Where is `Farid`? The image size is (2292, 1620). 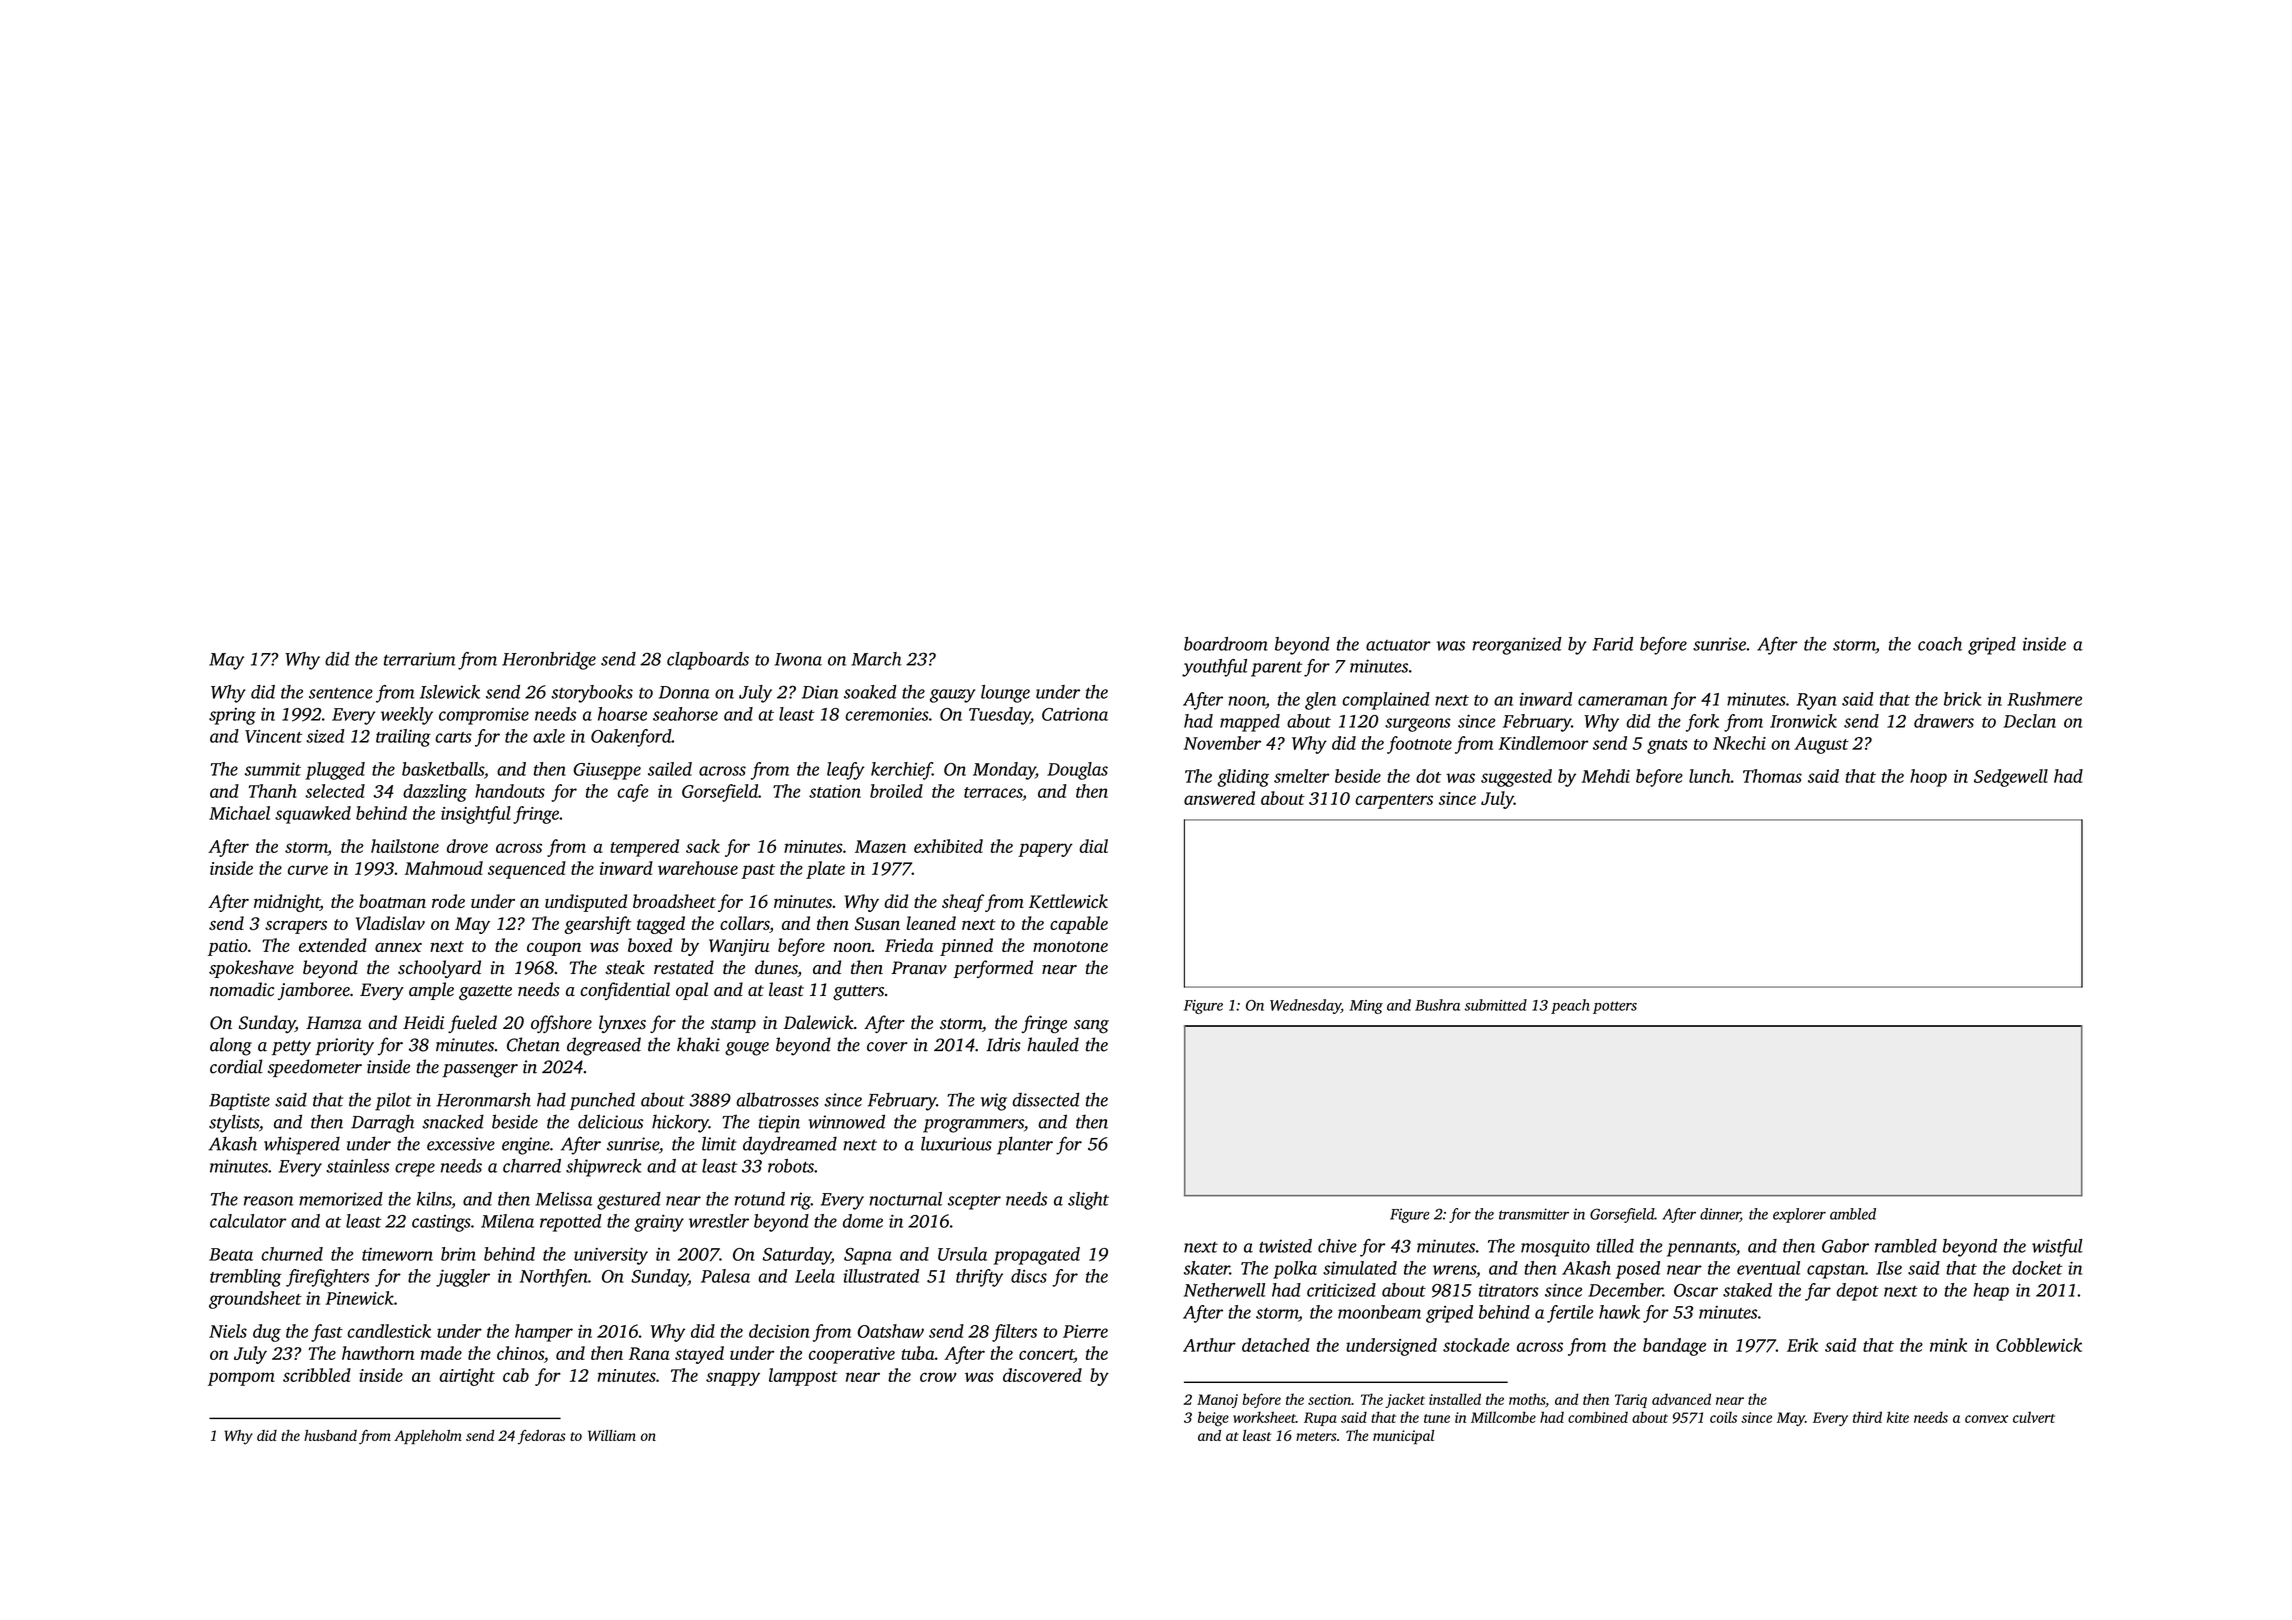 Farid is located at coordinates (1612, 644).
